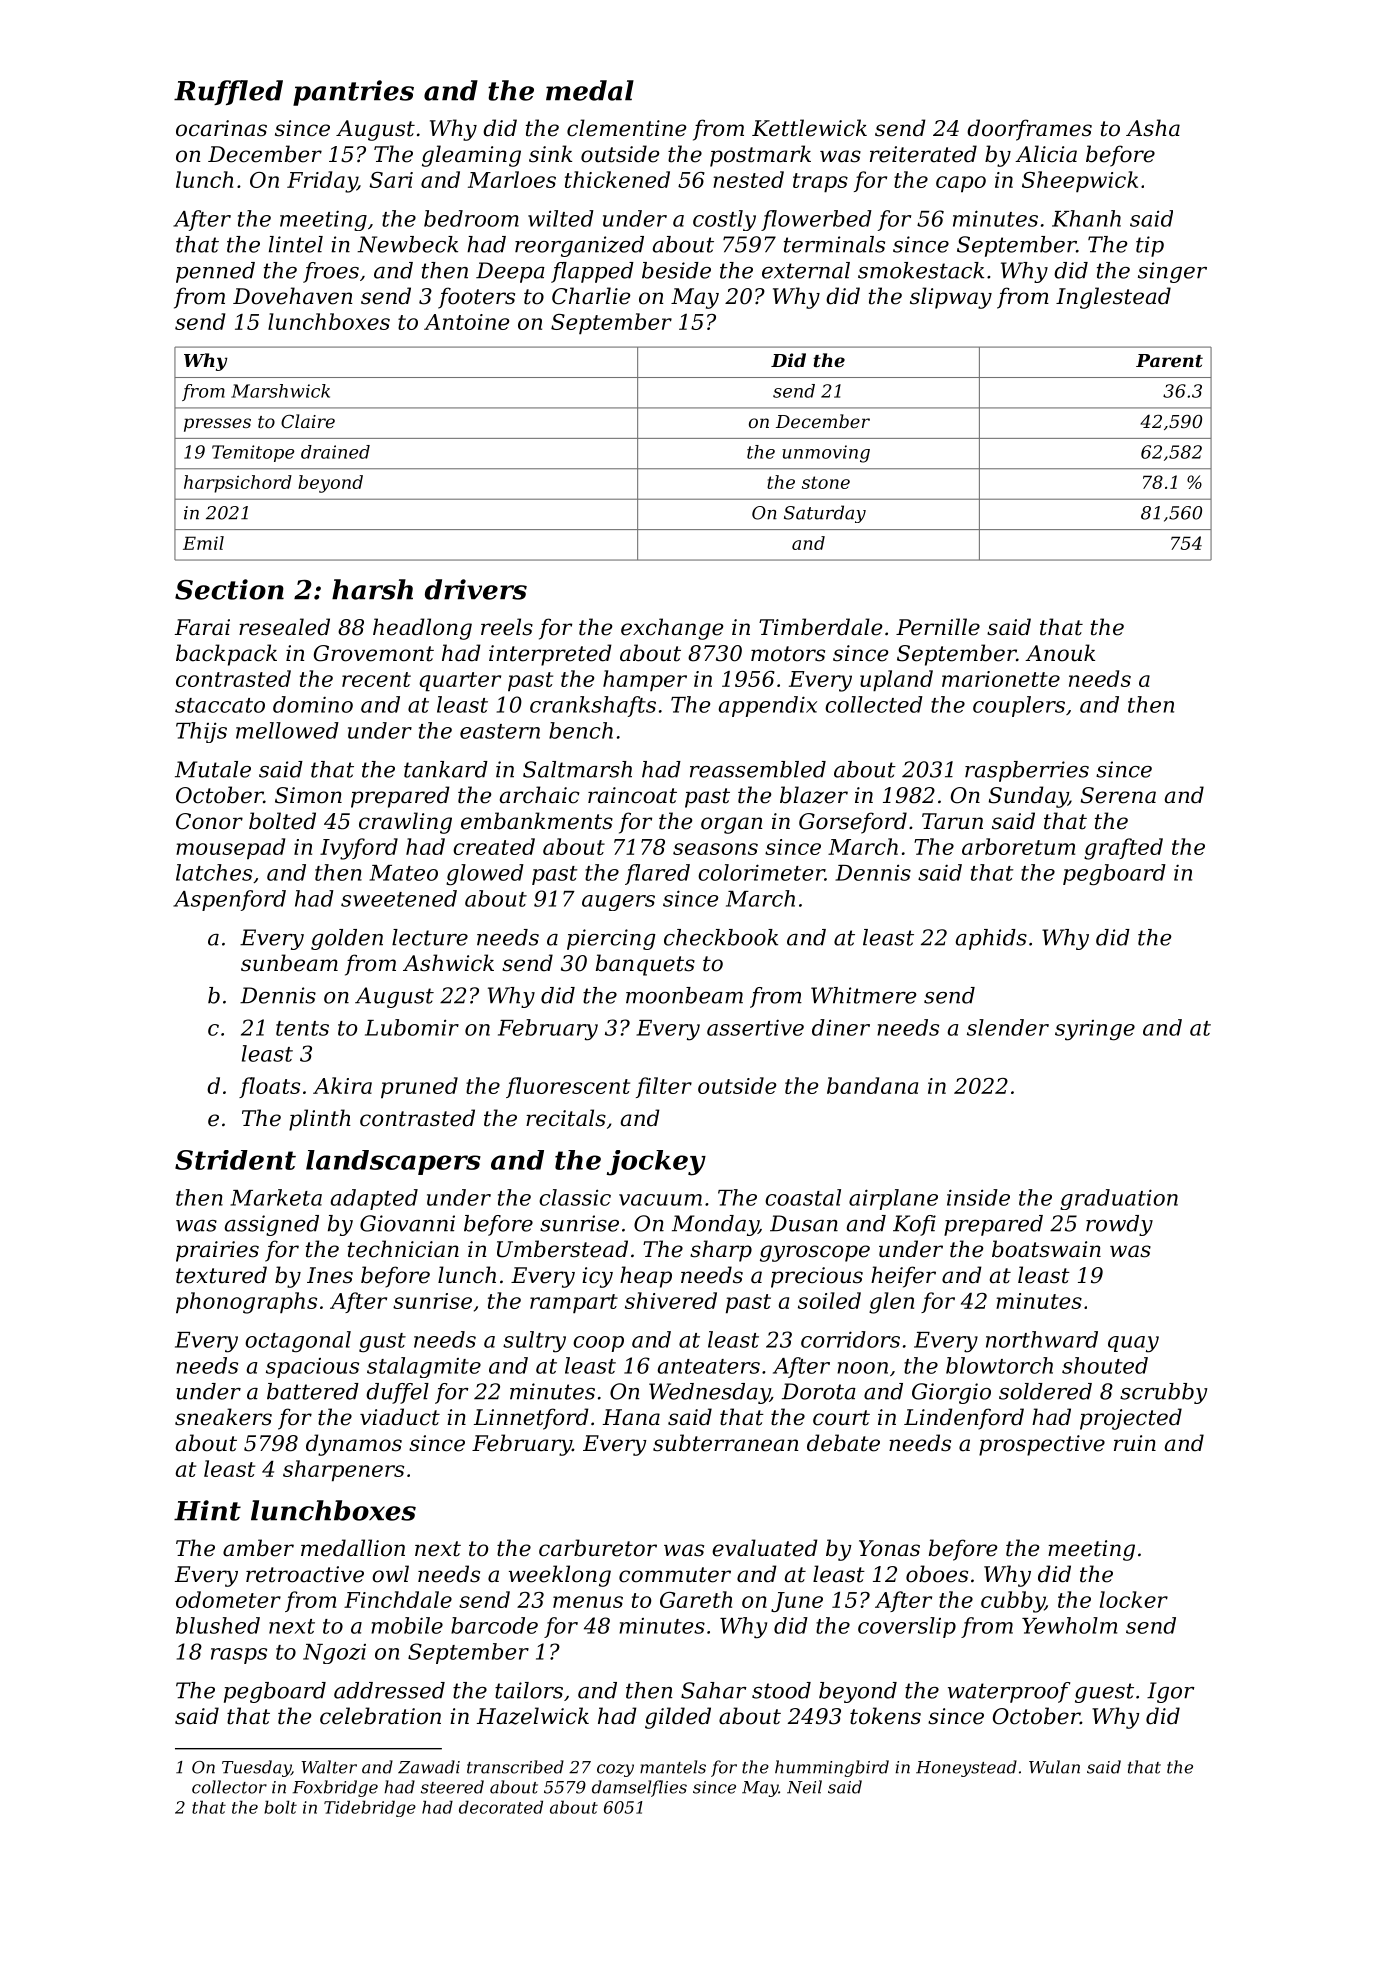  What do you see at coordinates (353, 93) in the image?
I see `pantries` at bounding box center [353, 93].
